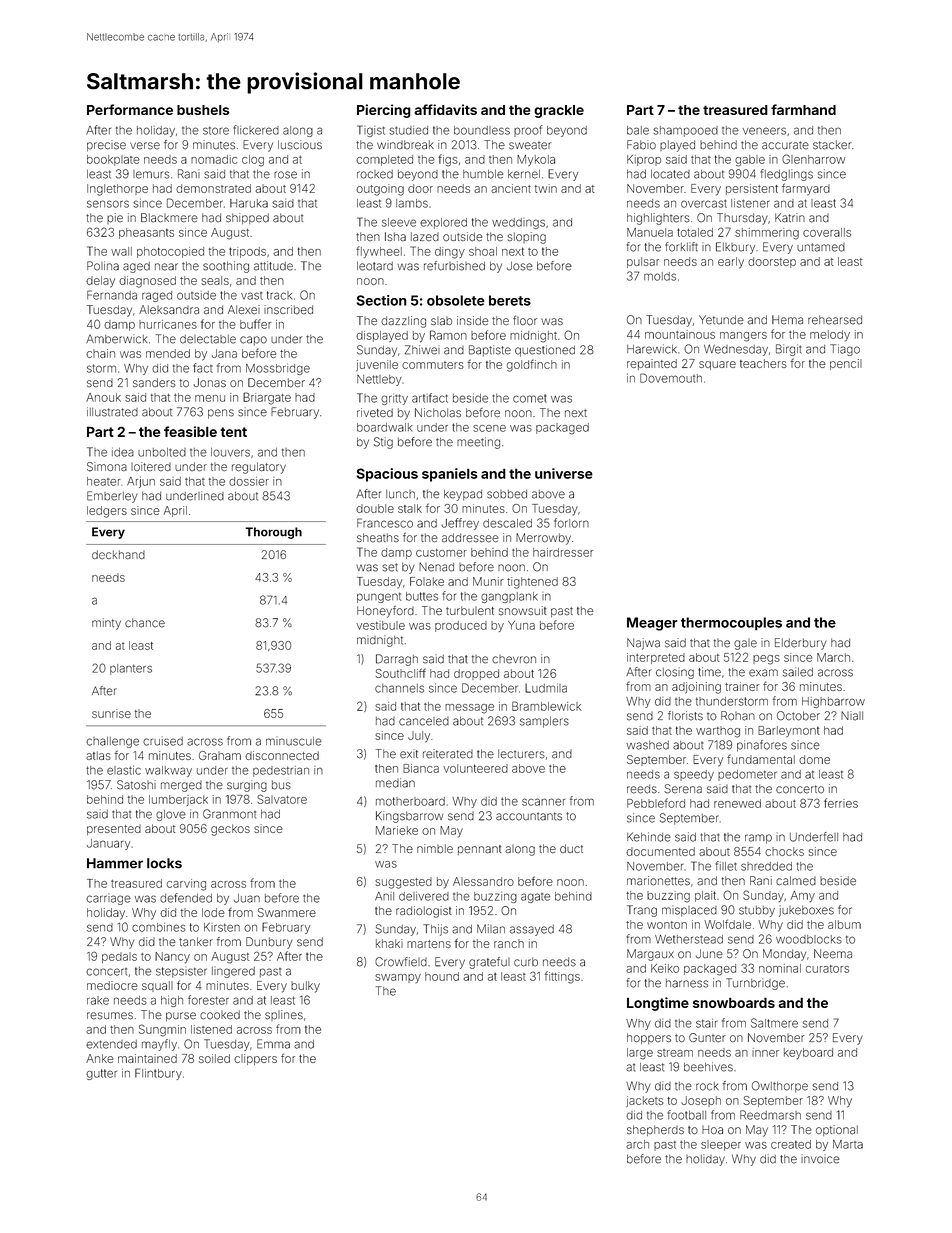  Describe the element at coordinates (642, 911) in the page. I see `Trang` at that location.
